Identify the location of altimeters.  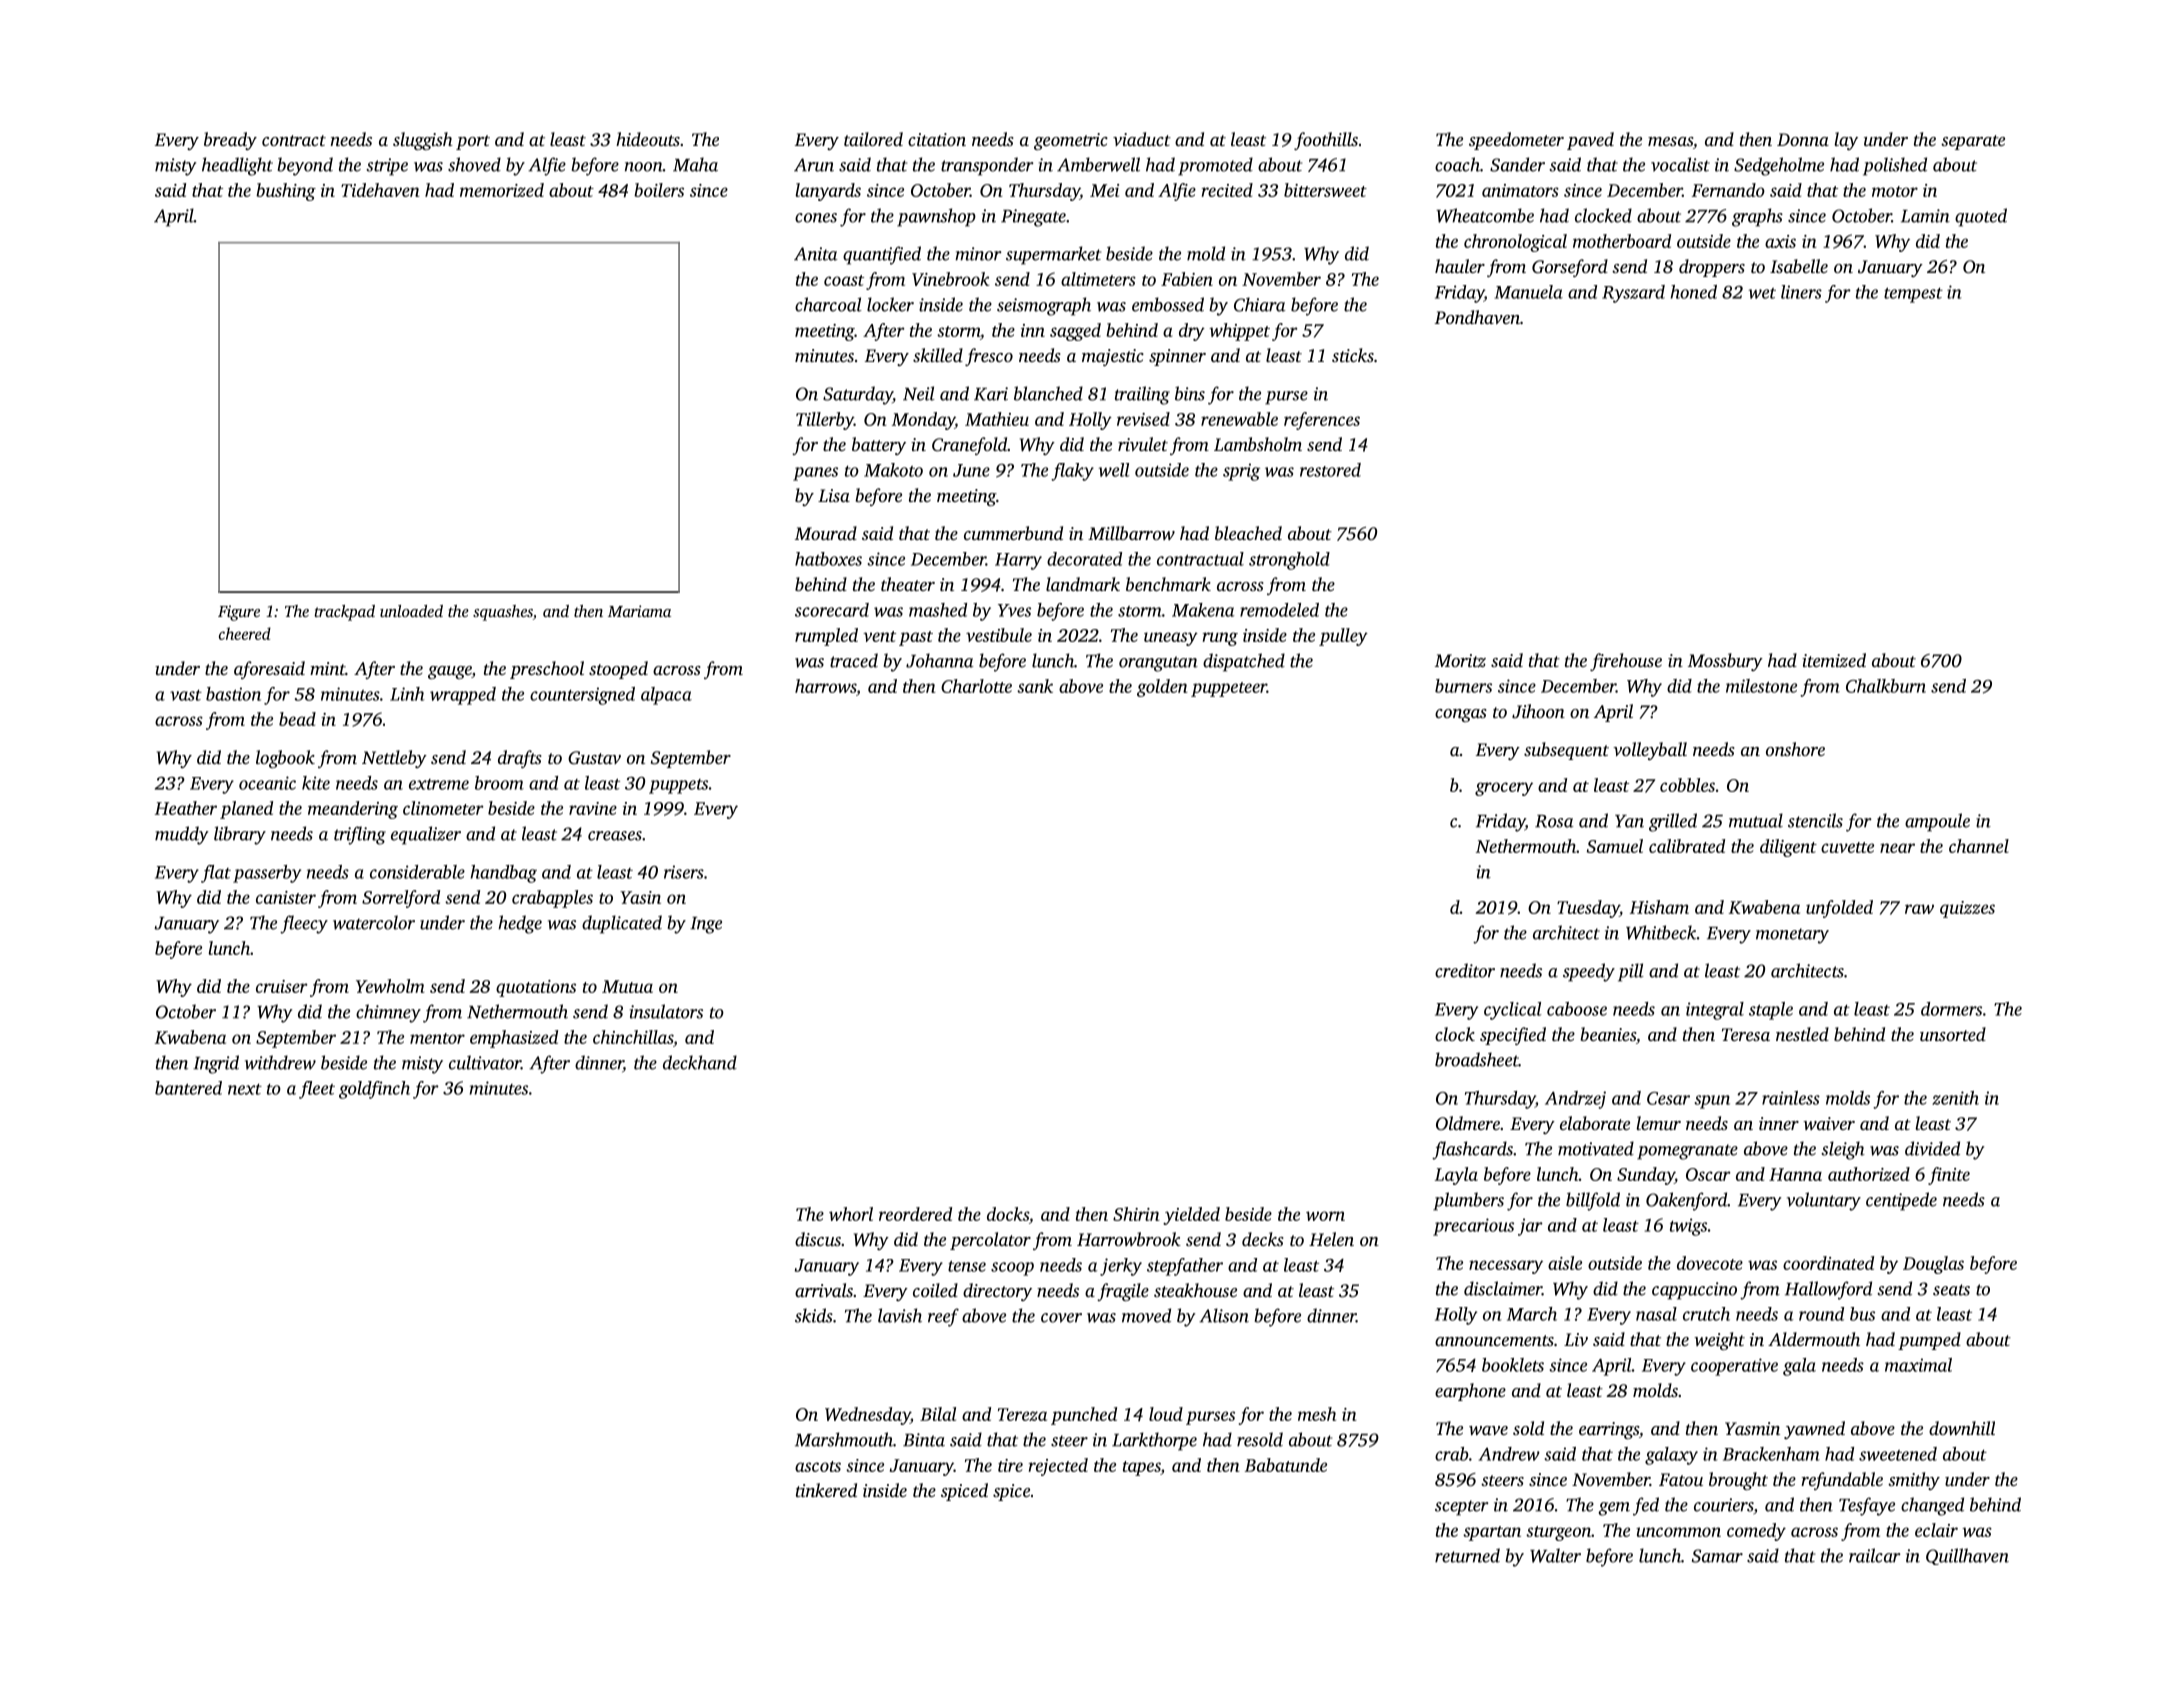
(1098, 279).
